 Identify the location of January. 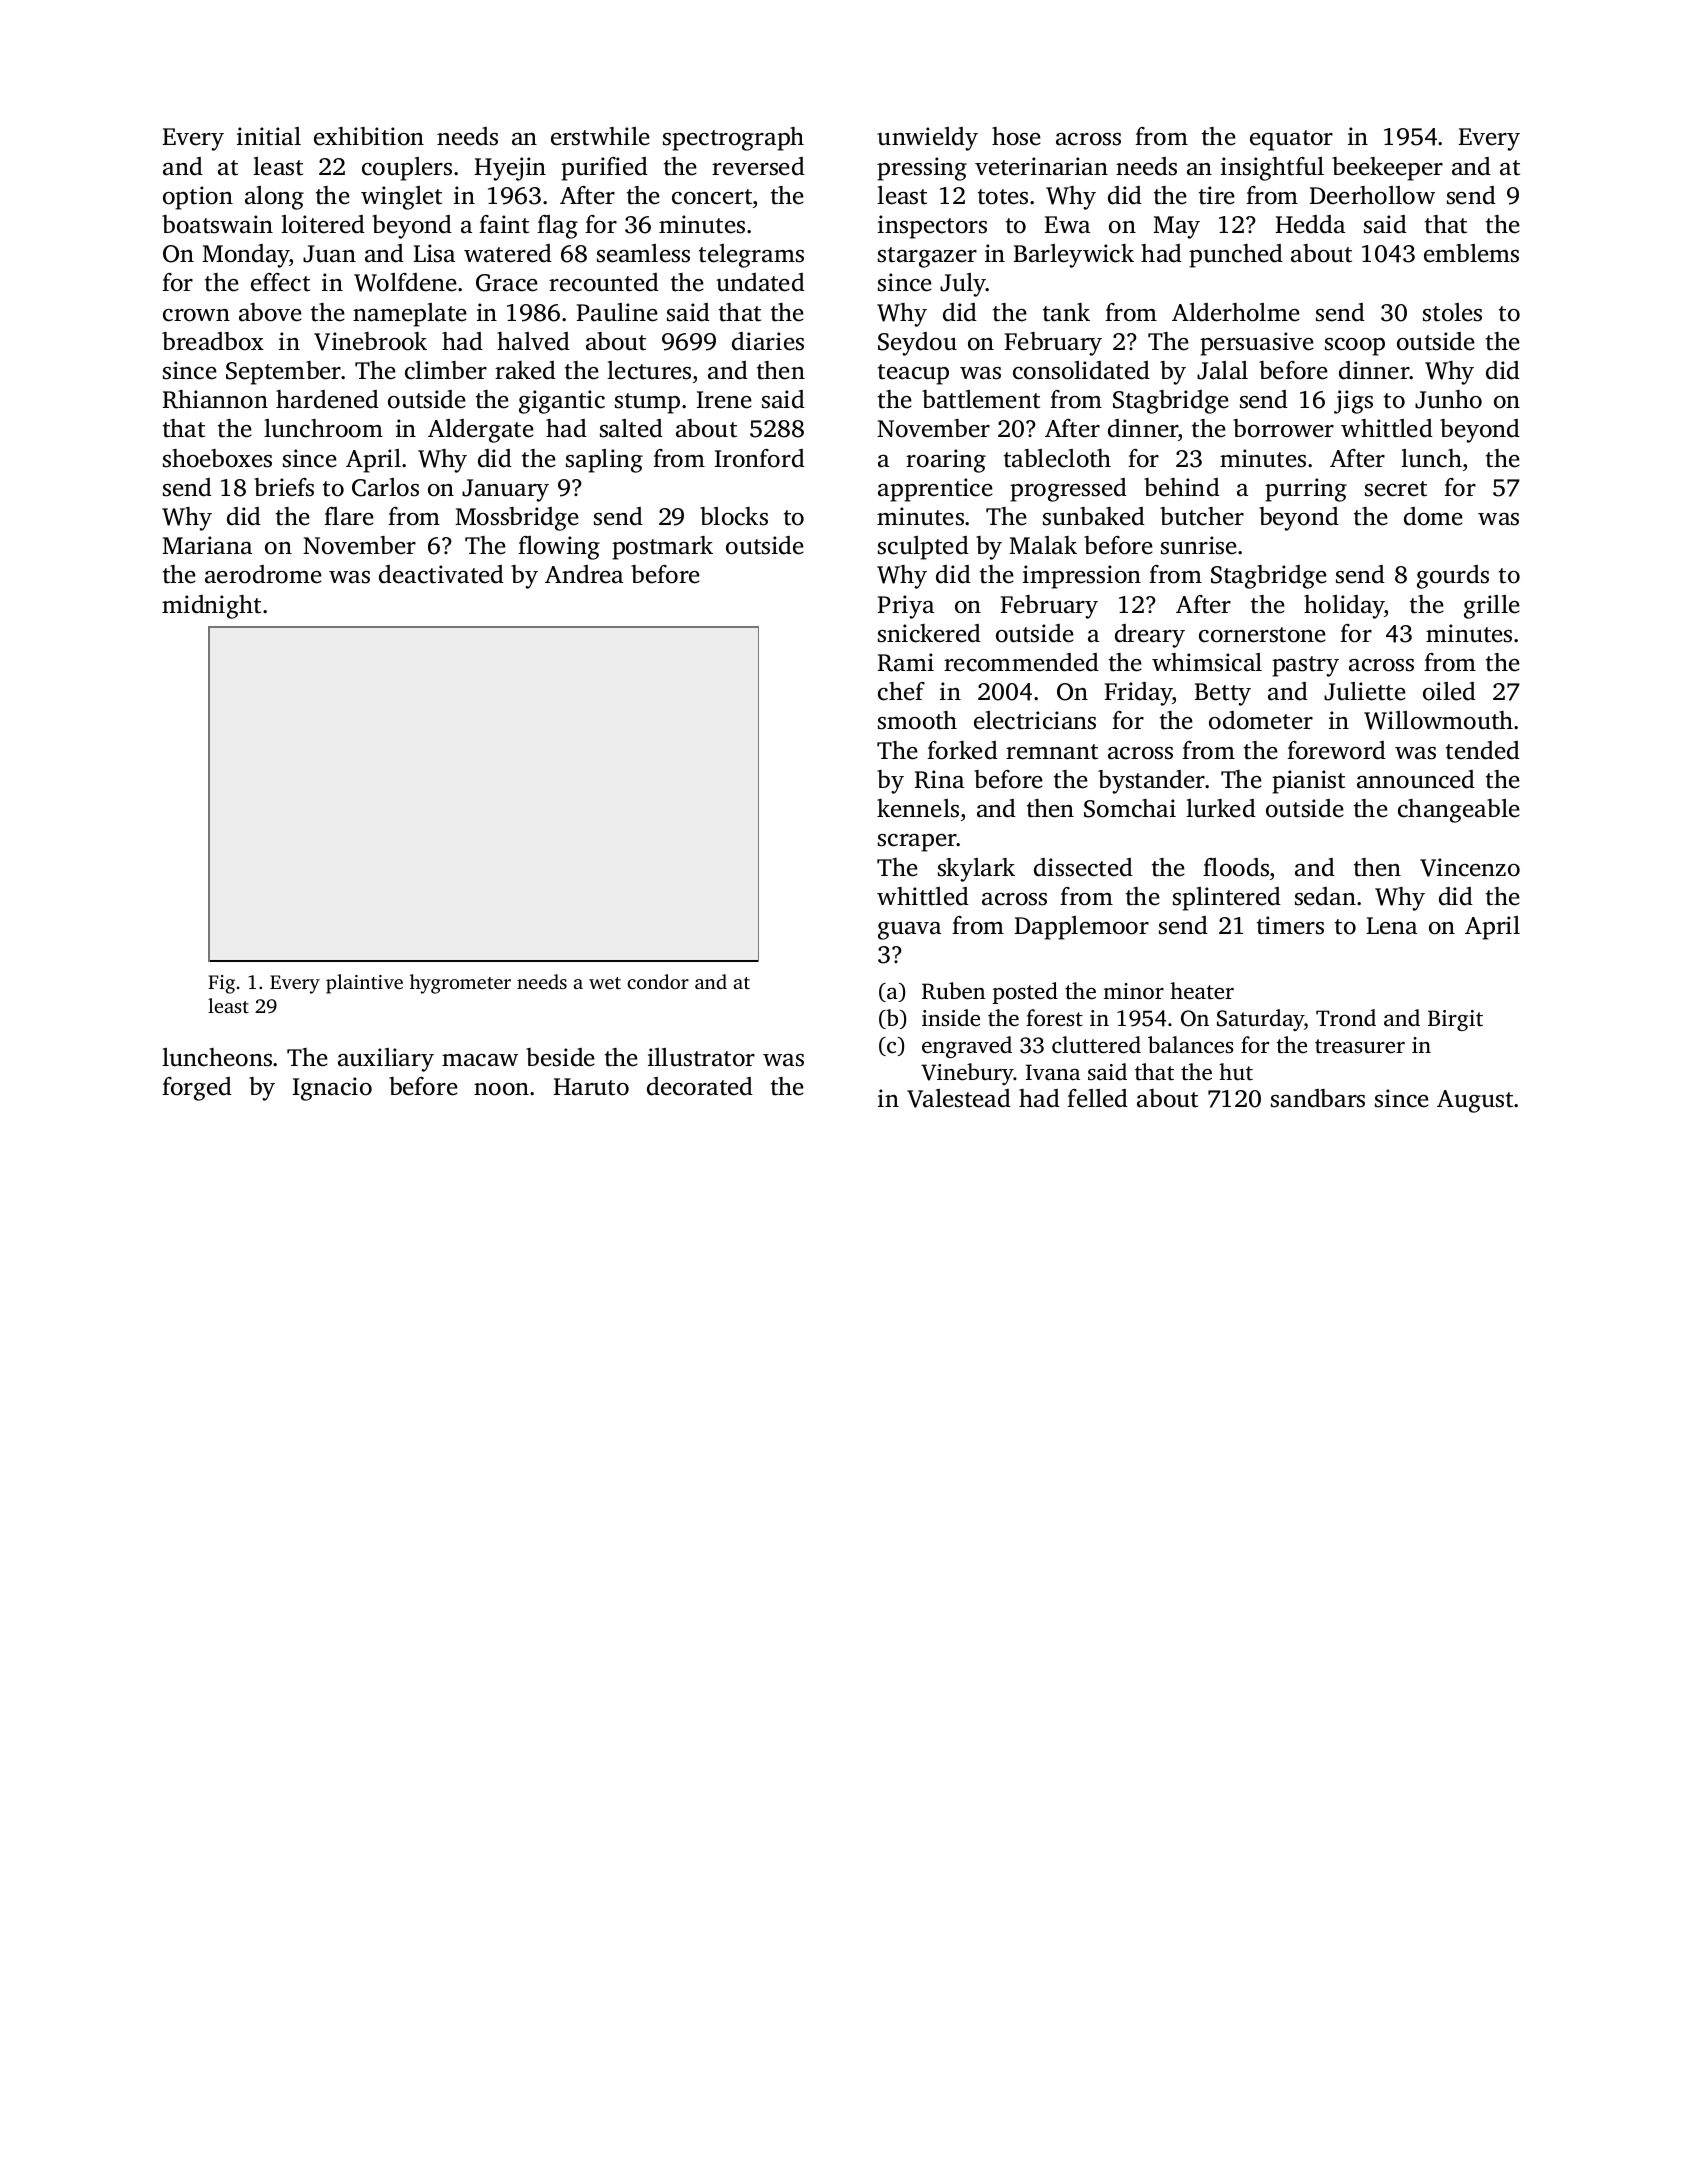
(505, 490).
